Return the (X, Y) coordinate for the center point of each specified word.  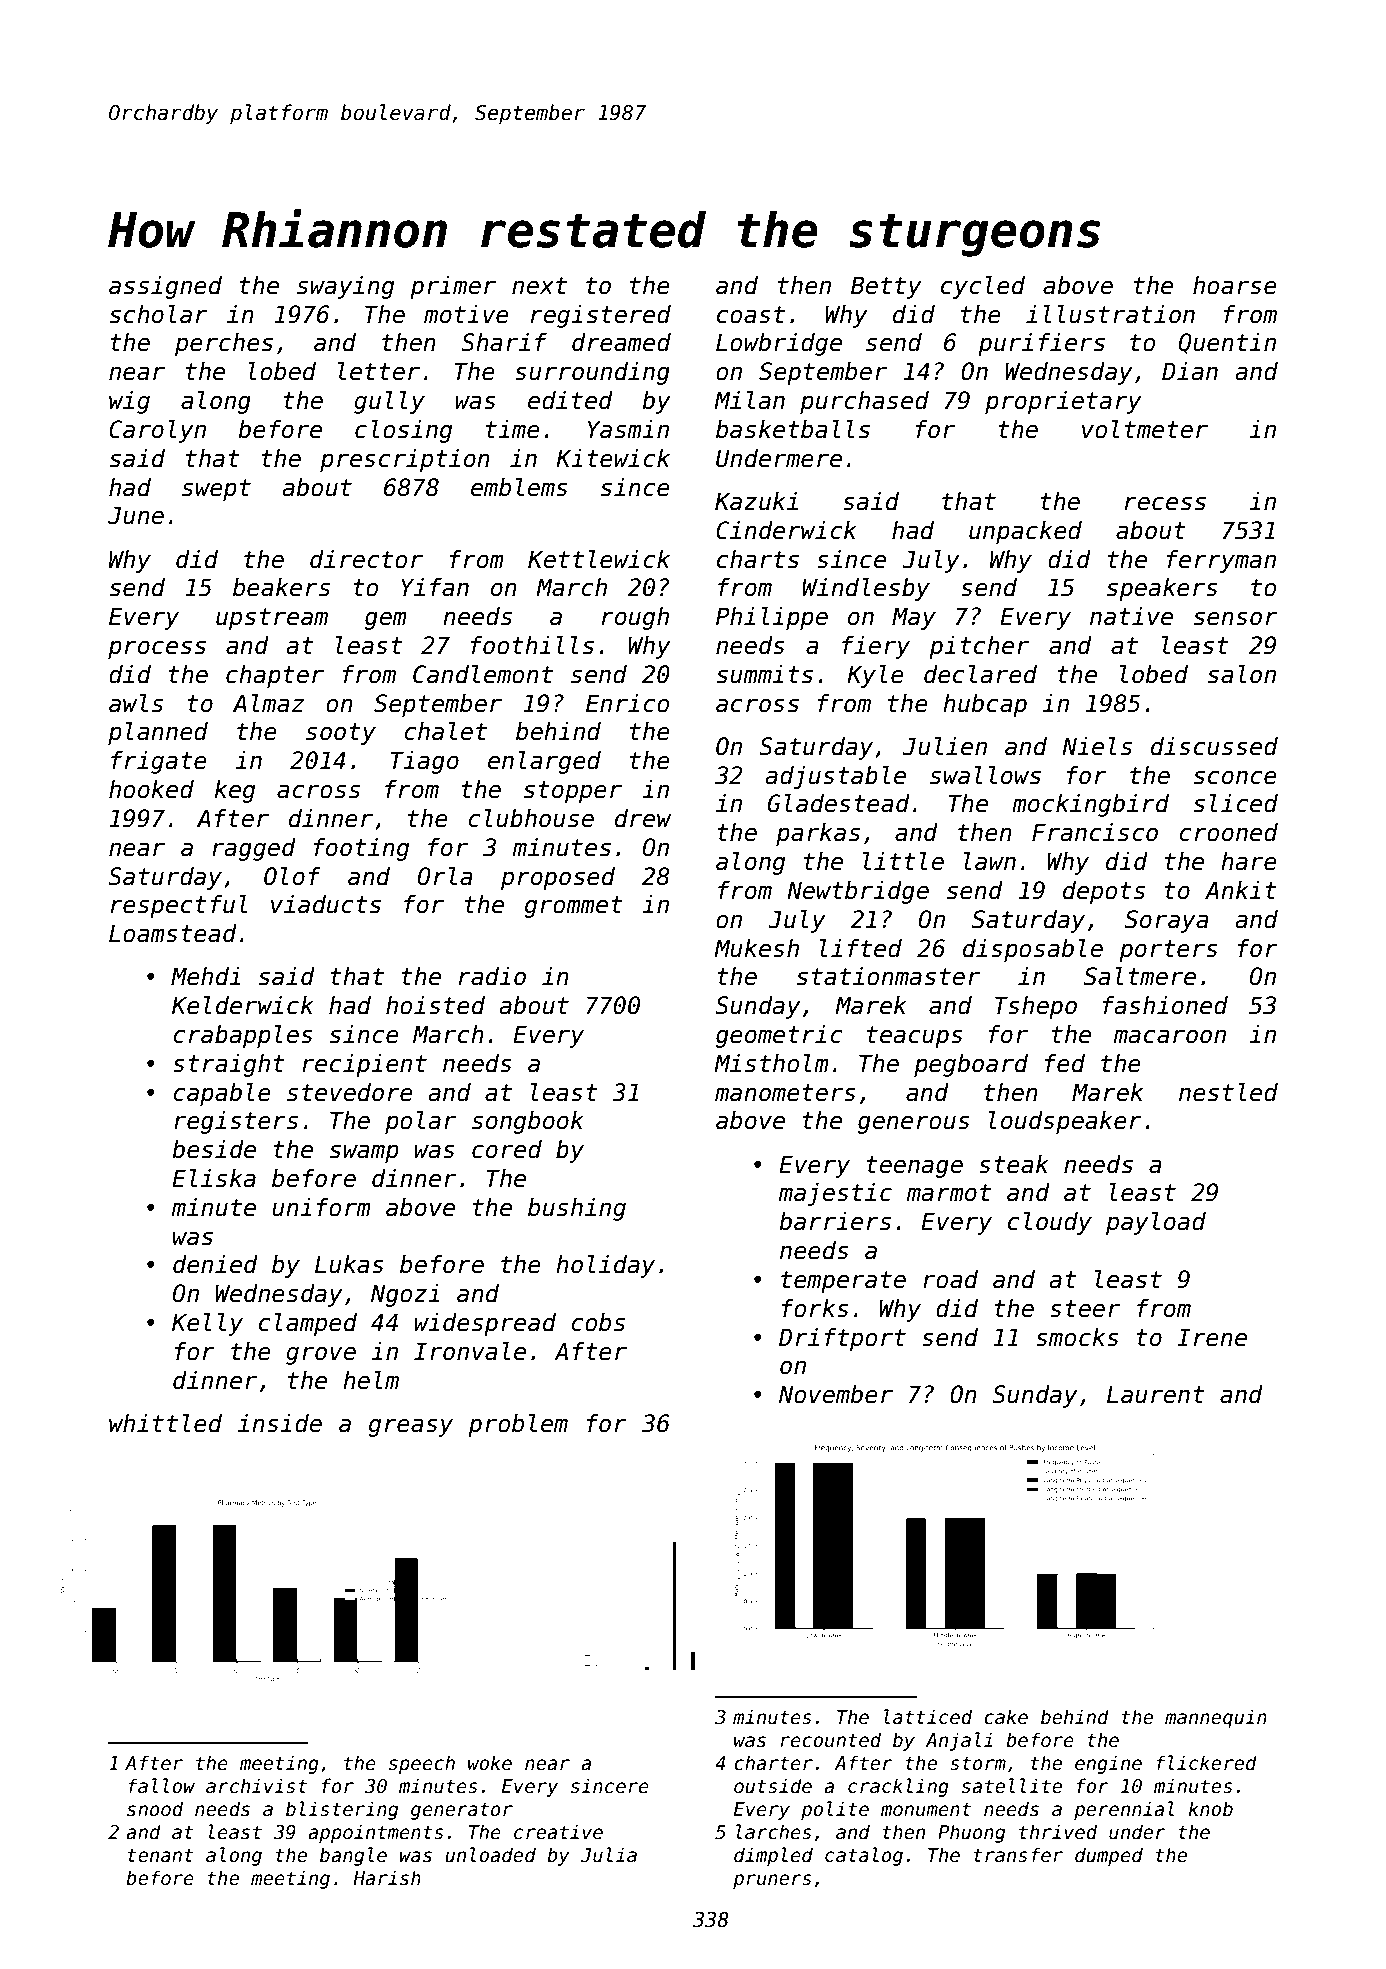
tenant (161, 1855)
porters (1168, 951)
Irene (1212, 1337)
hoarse (1235, 285)
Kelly (207, 1324)
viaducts (326, 904)
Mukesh (756, 948)
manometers (785, 1093)
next (539, 286)
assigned (165, 287)
